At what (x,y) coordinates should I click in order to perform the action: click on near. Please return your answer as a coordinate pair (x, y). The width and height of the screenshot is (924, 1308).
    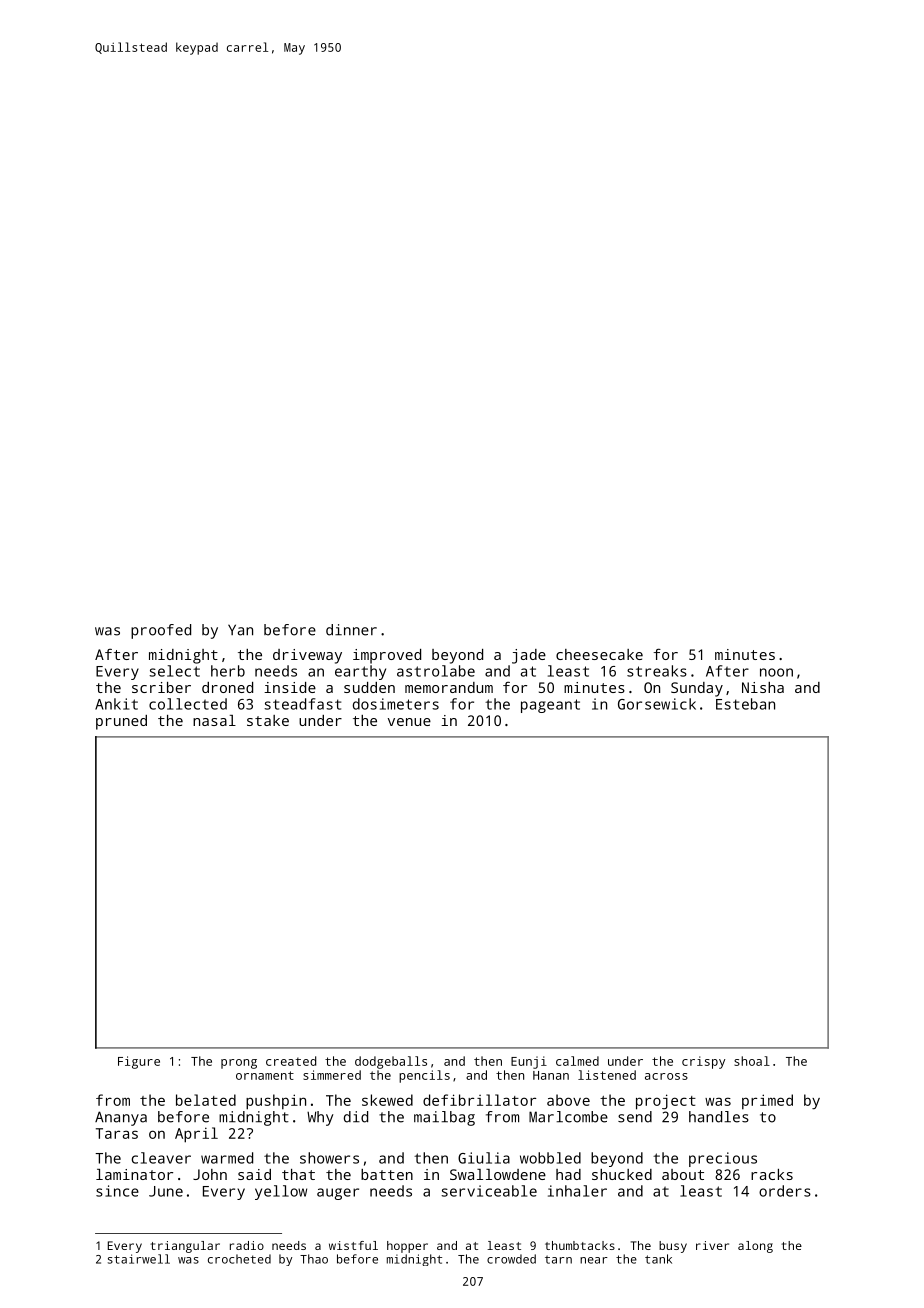
    Looking at the image, I should click on (594, 1260).
